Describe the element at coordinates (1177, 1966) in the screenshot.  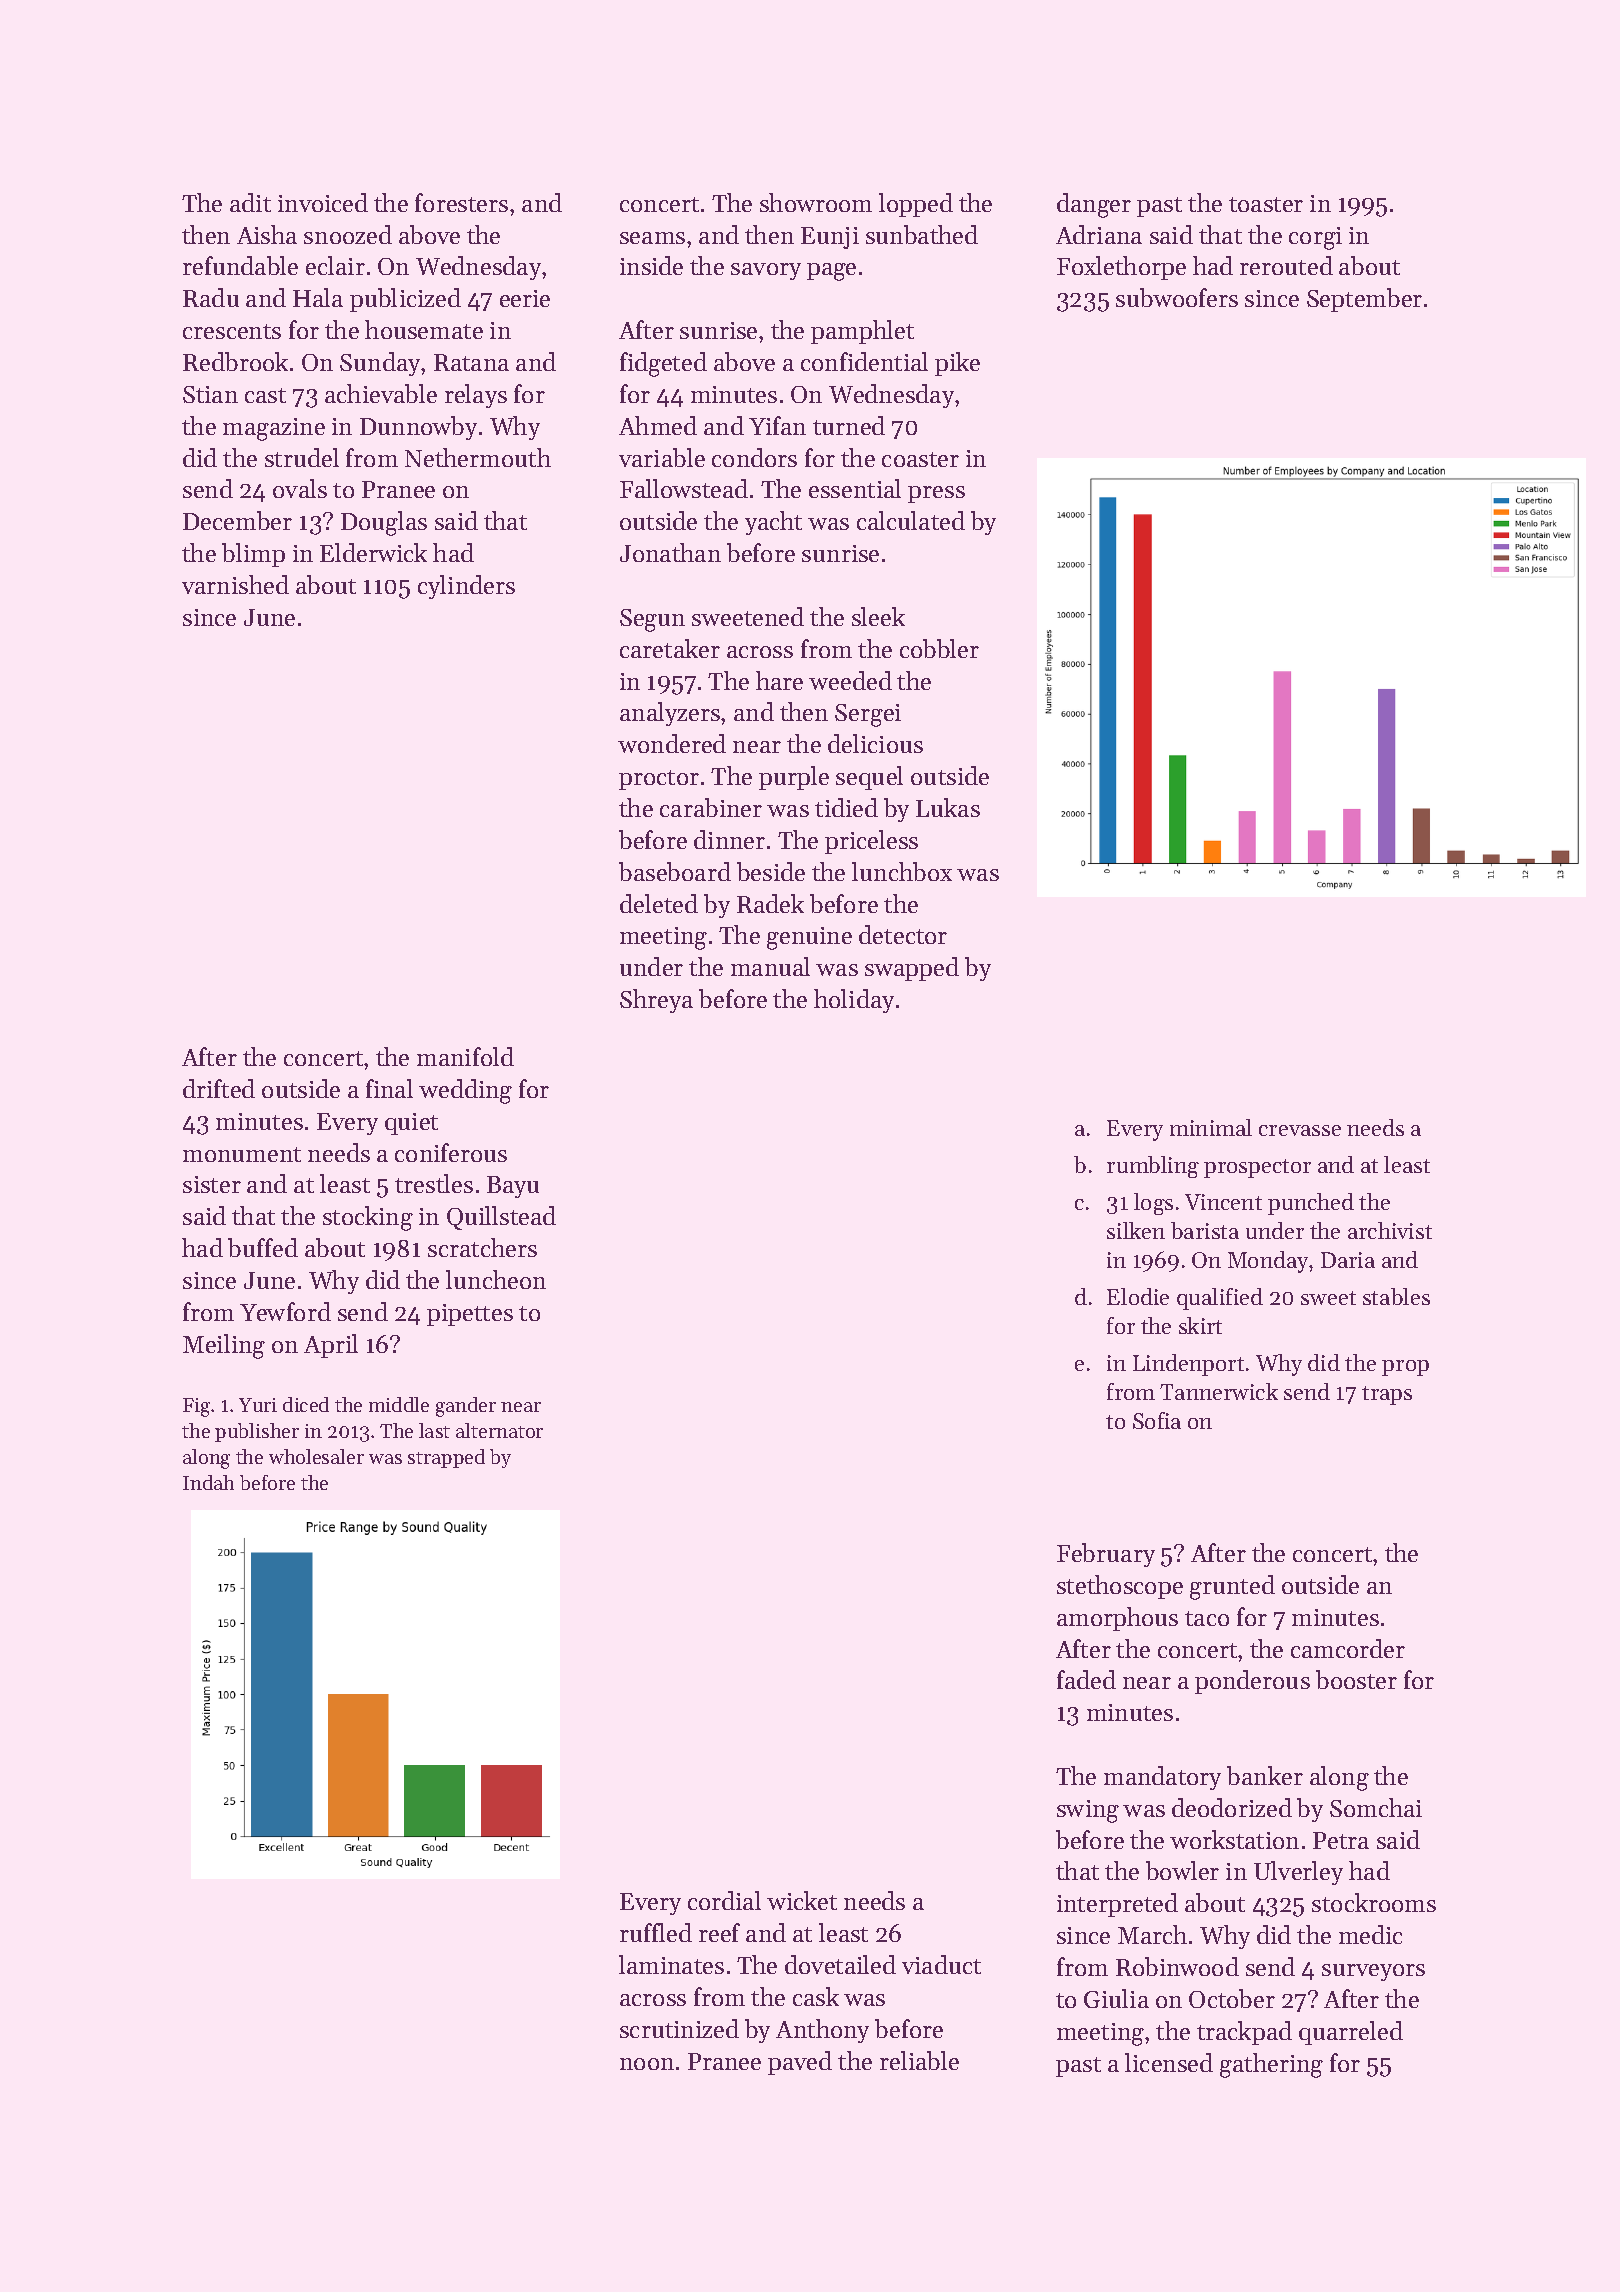
I see `Robinwood` at that location.
